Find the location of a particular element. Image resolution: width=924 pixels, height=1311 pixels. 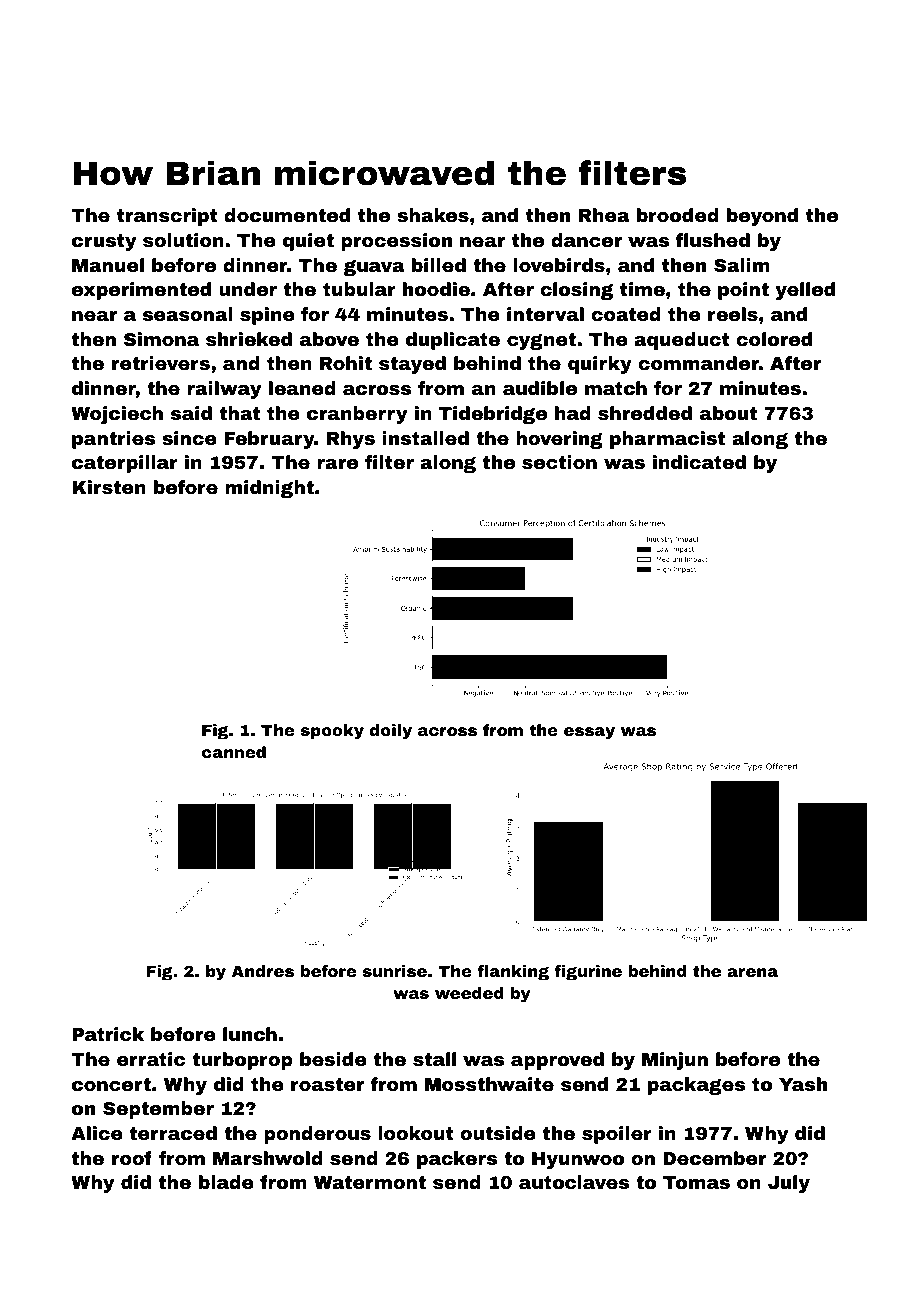

transcript is located at coordinates (167, 217).
